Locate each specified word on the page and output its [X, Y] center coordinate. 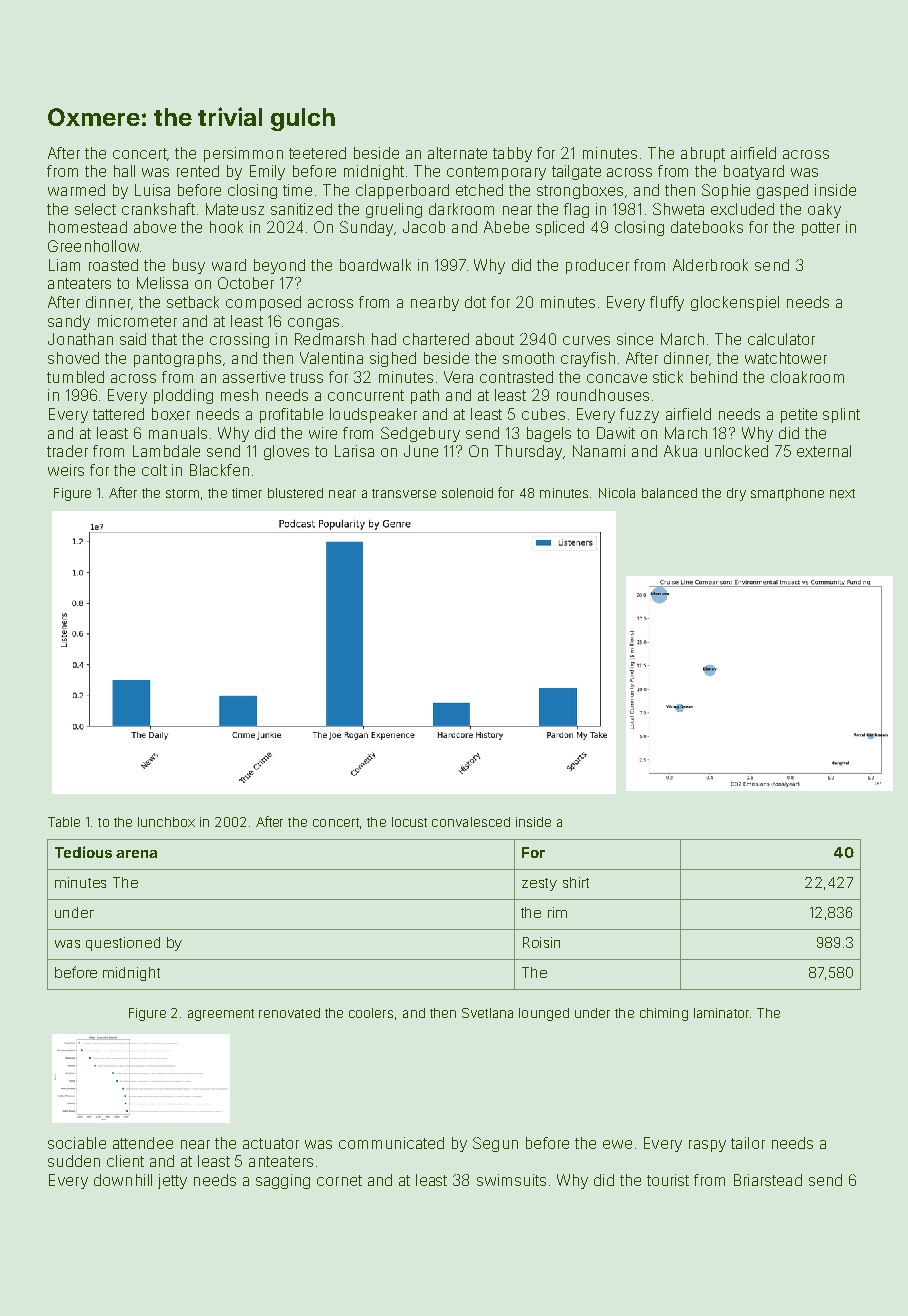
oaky [824, 210]
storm [182, 493]
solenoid [467, 493]
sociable [77, 1143]
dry [736, 494]
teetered [317, 153]
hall [124, 171]
